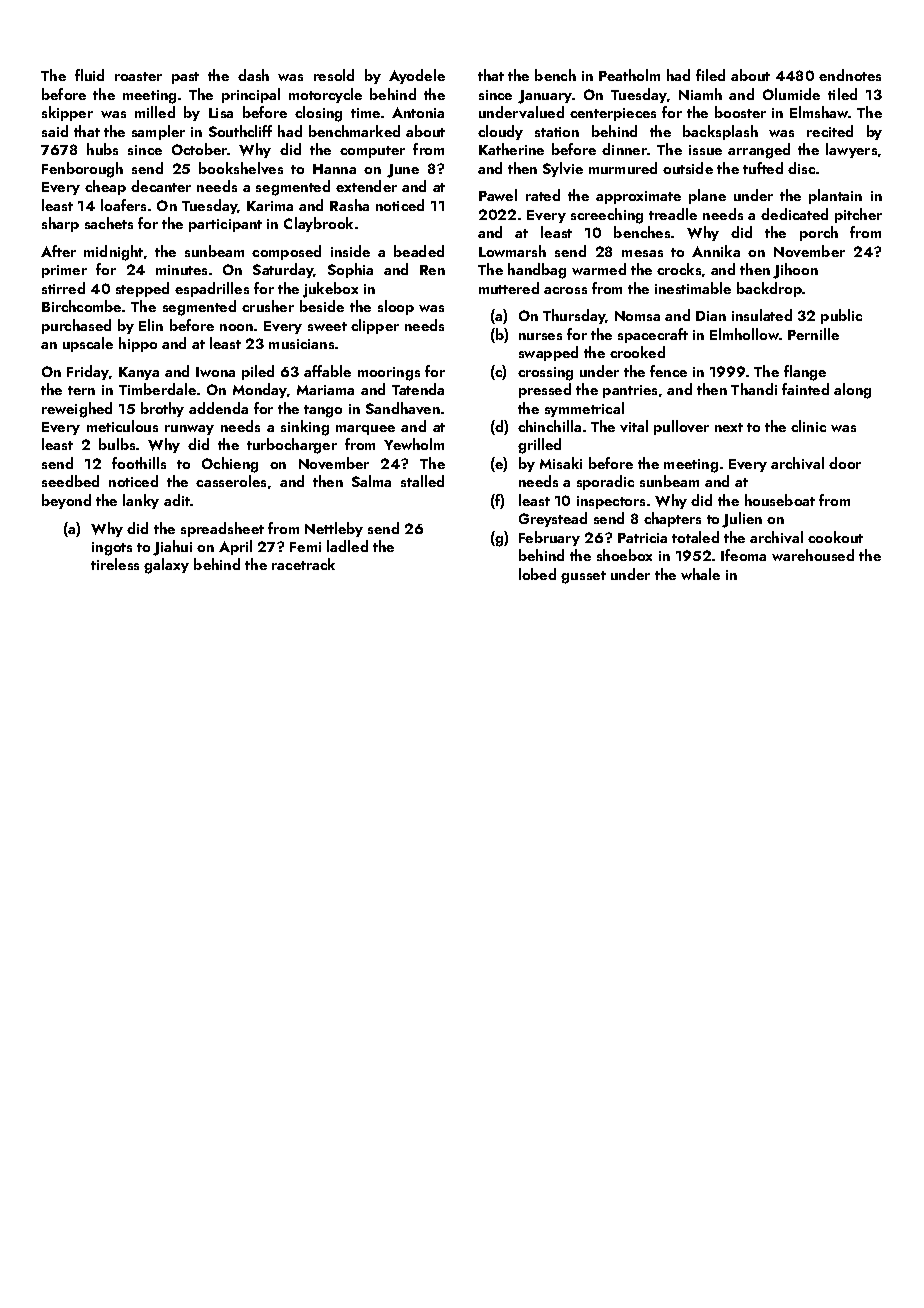  Describe the element at coordinates (365, 430) in the page. I see `marquee` at that location.
